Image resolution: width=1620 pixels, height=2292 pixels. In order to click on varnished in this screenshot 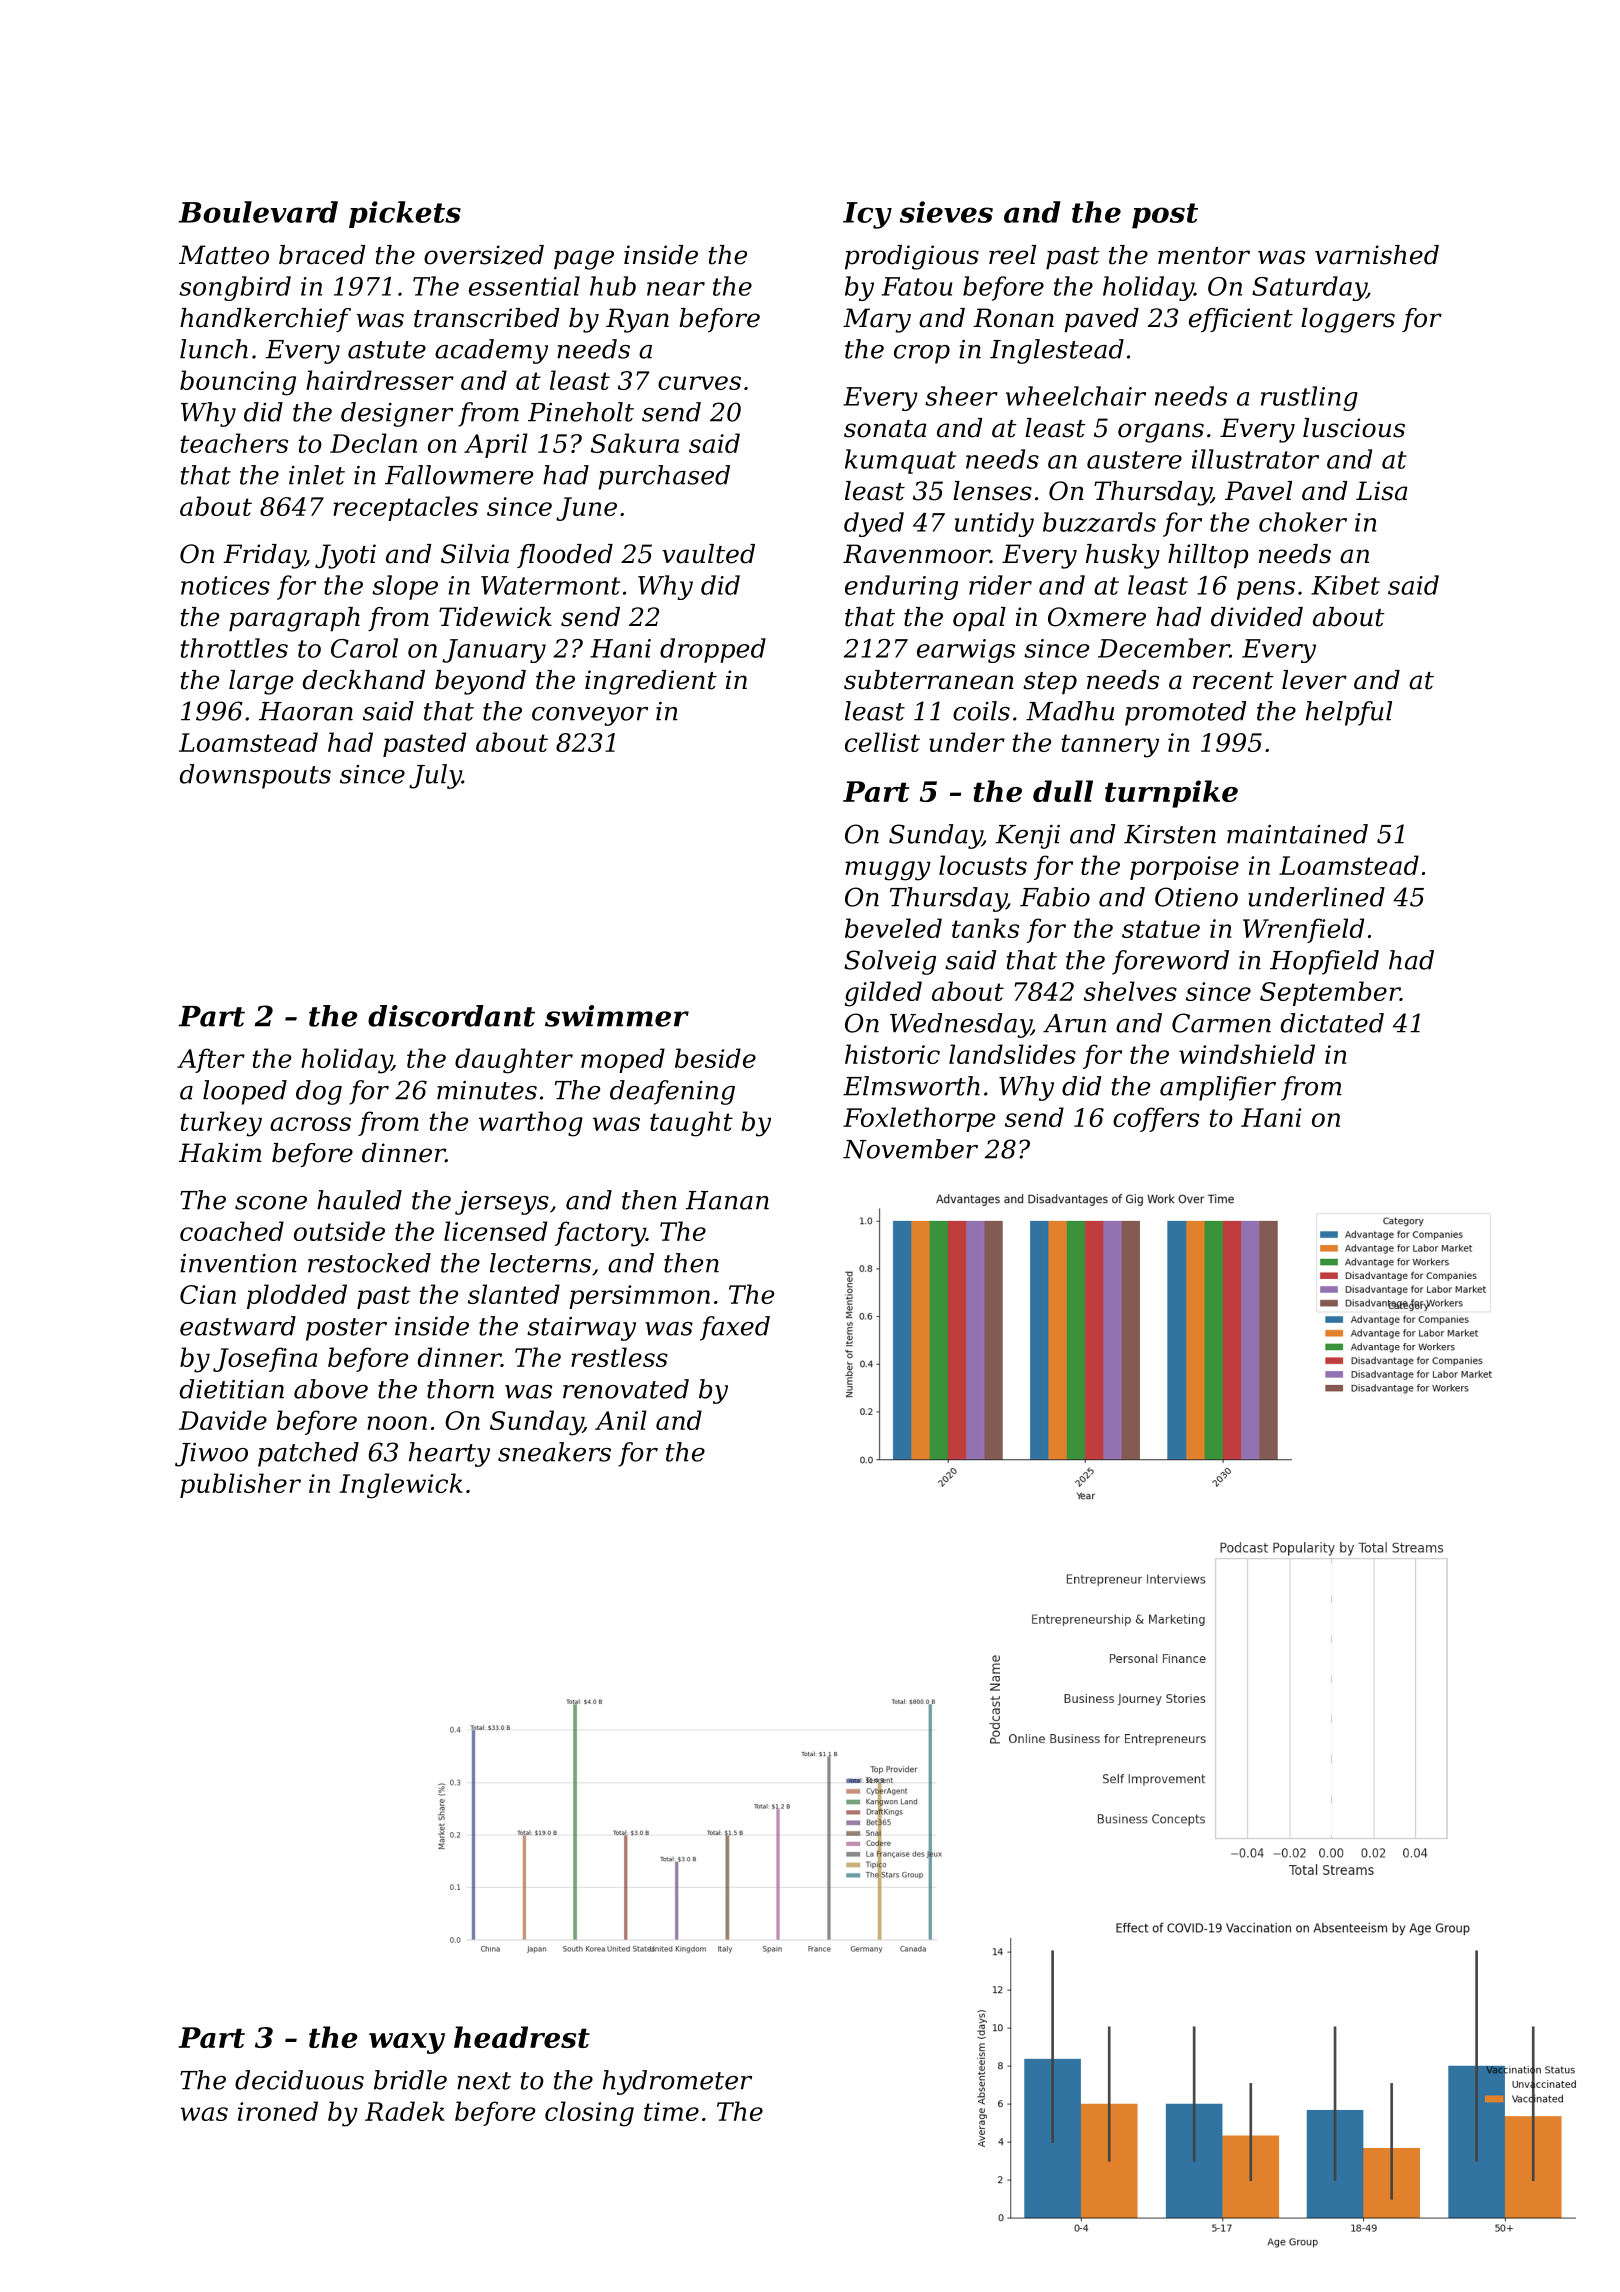, I will do `click(1377, 255)`.
